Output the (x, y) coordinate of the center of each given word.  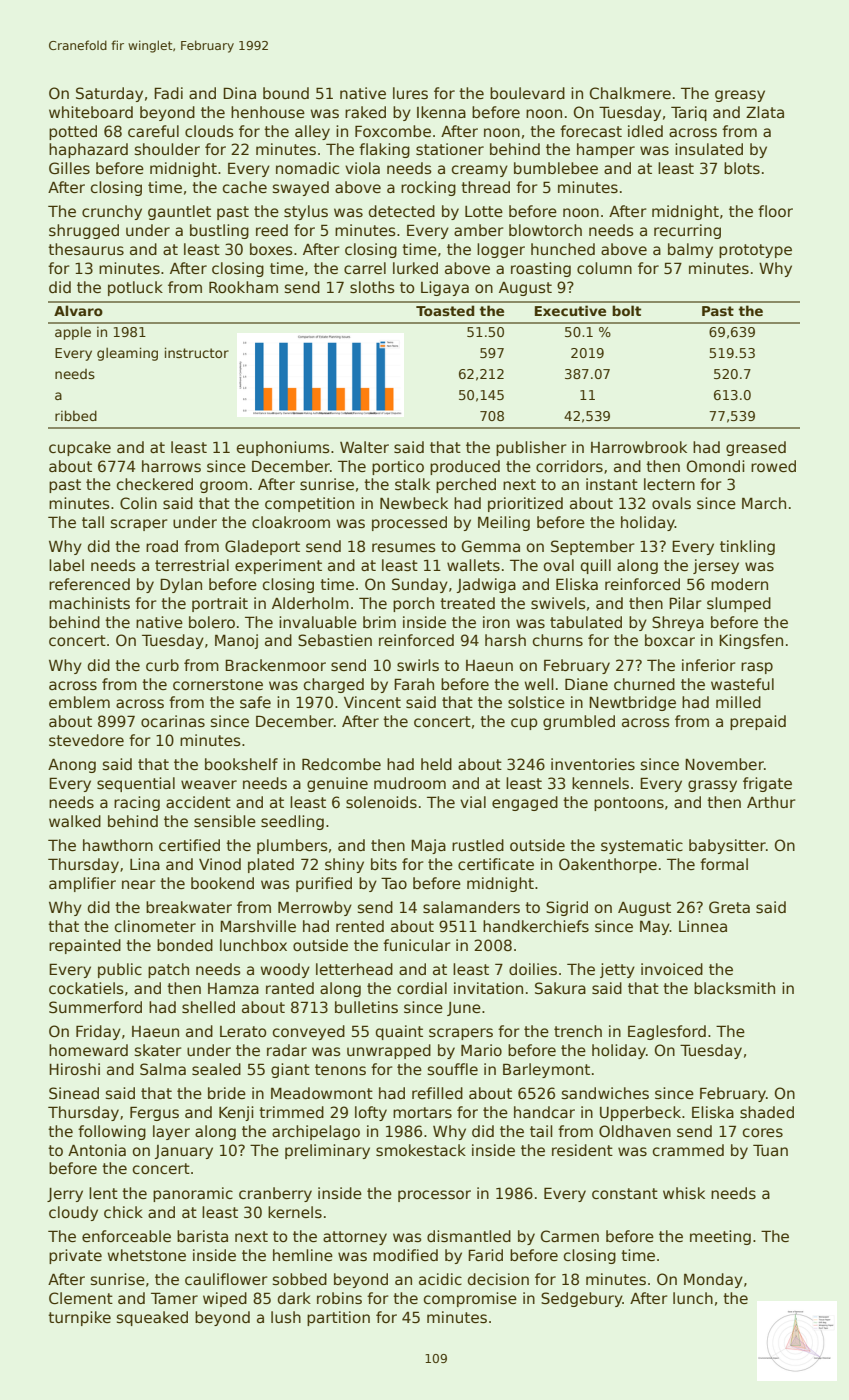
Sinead (74, 1093)
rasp (757, 668)
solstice (536, 702)
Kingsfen (751, 641)
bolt (626, 310)
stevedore (86, 740)
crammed (688, 1150)
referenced (89, 584)
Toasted (445, 310)
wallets (473, 565)
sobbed (300, 1279)
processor (434, 1196)
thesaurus (86, 249)
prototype (755, 251)
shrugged (84, 231)
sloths (372, 287)
